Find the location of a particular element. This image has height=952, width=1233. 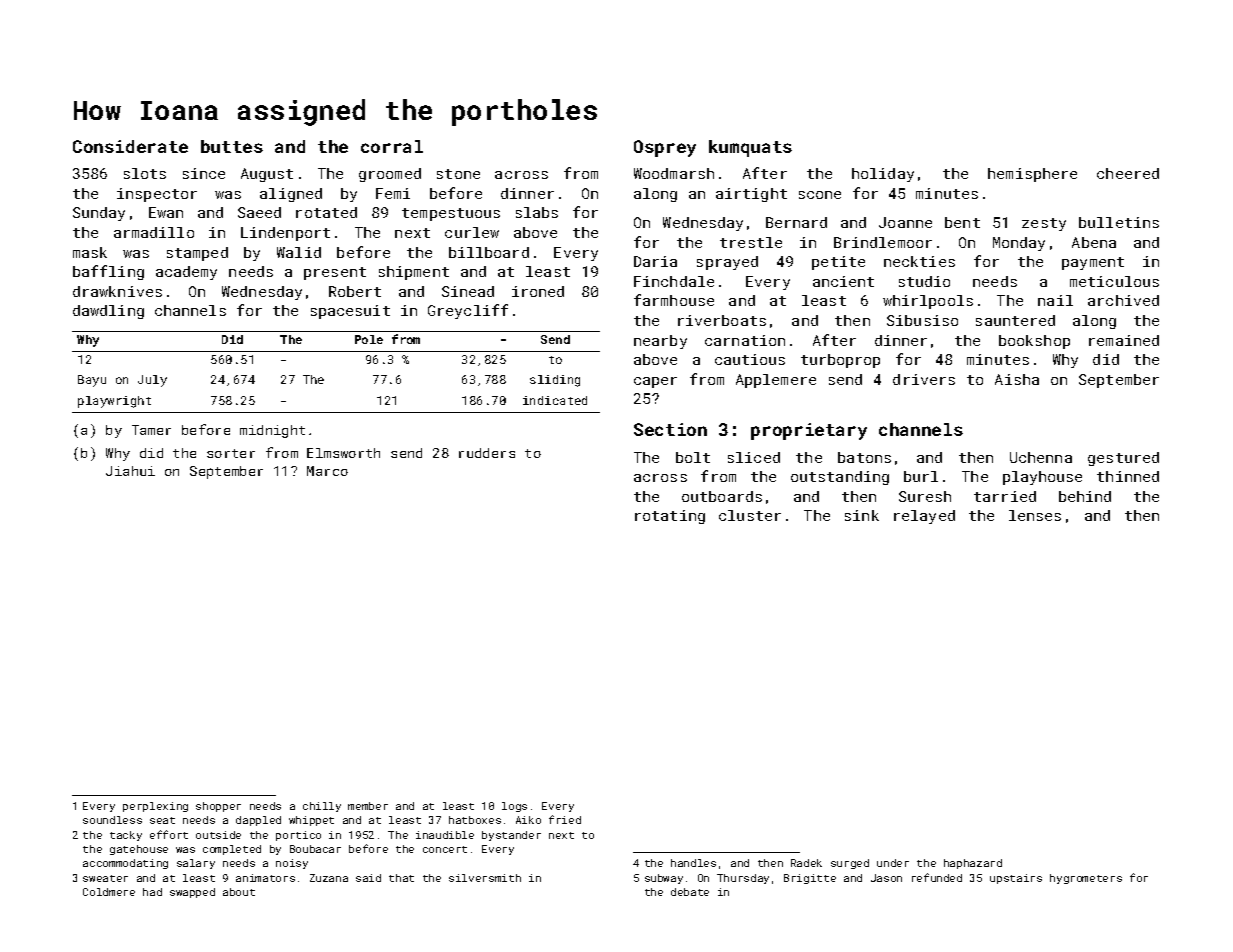

tempestuous is located at coordinates (451, 214).
